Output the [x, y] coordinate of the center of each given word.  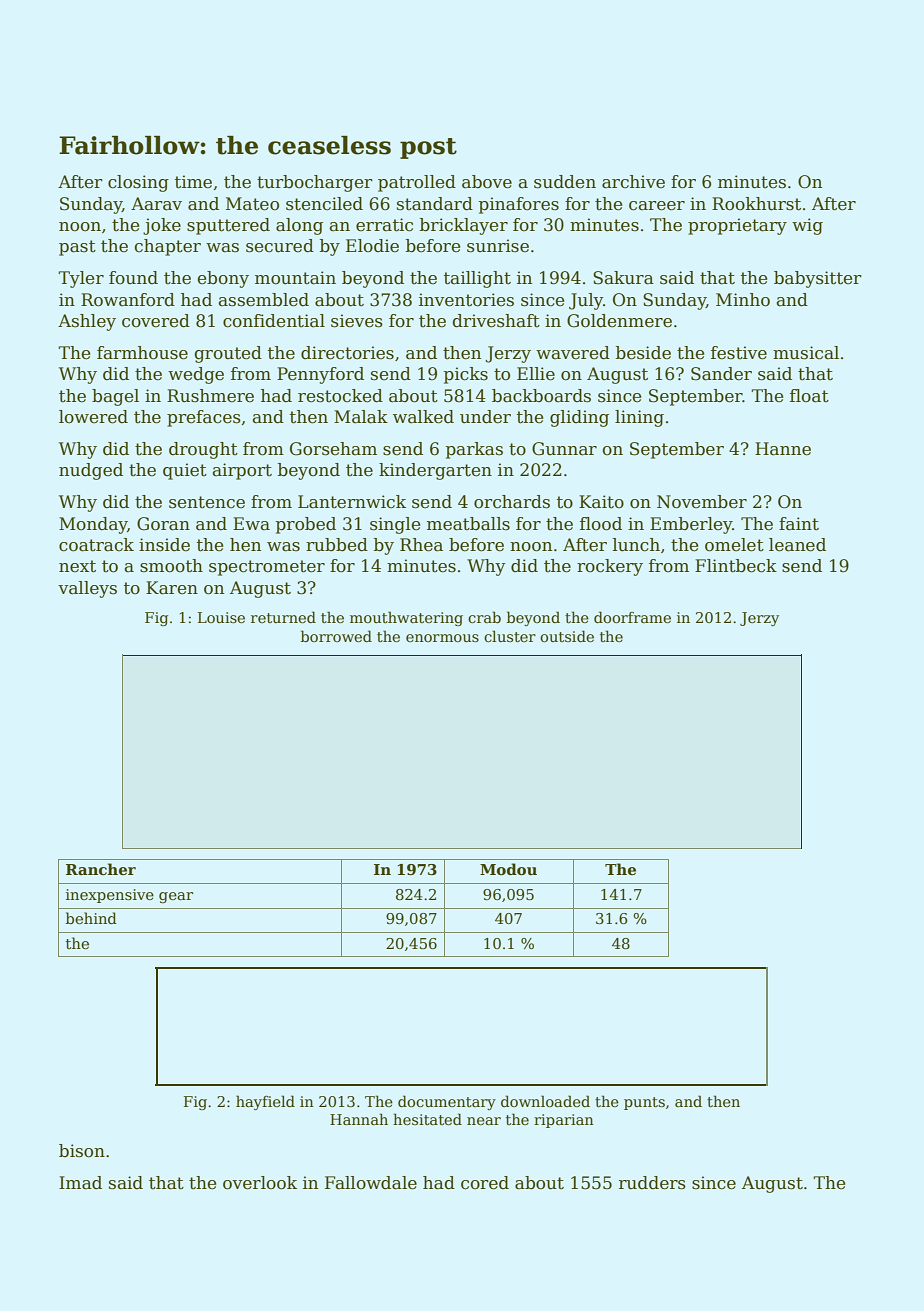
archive [633, 182]
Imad [80, 1183]
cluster [510, 636]
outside [567, 636]
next [77, 566]
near [484, 1121]
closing [138, 183]
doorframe [632, 617]
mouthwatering [406, 618]
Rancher [101, 869]
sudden [565, 182]
